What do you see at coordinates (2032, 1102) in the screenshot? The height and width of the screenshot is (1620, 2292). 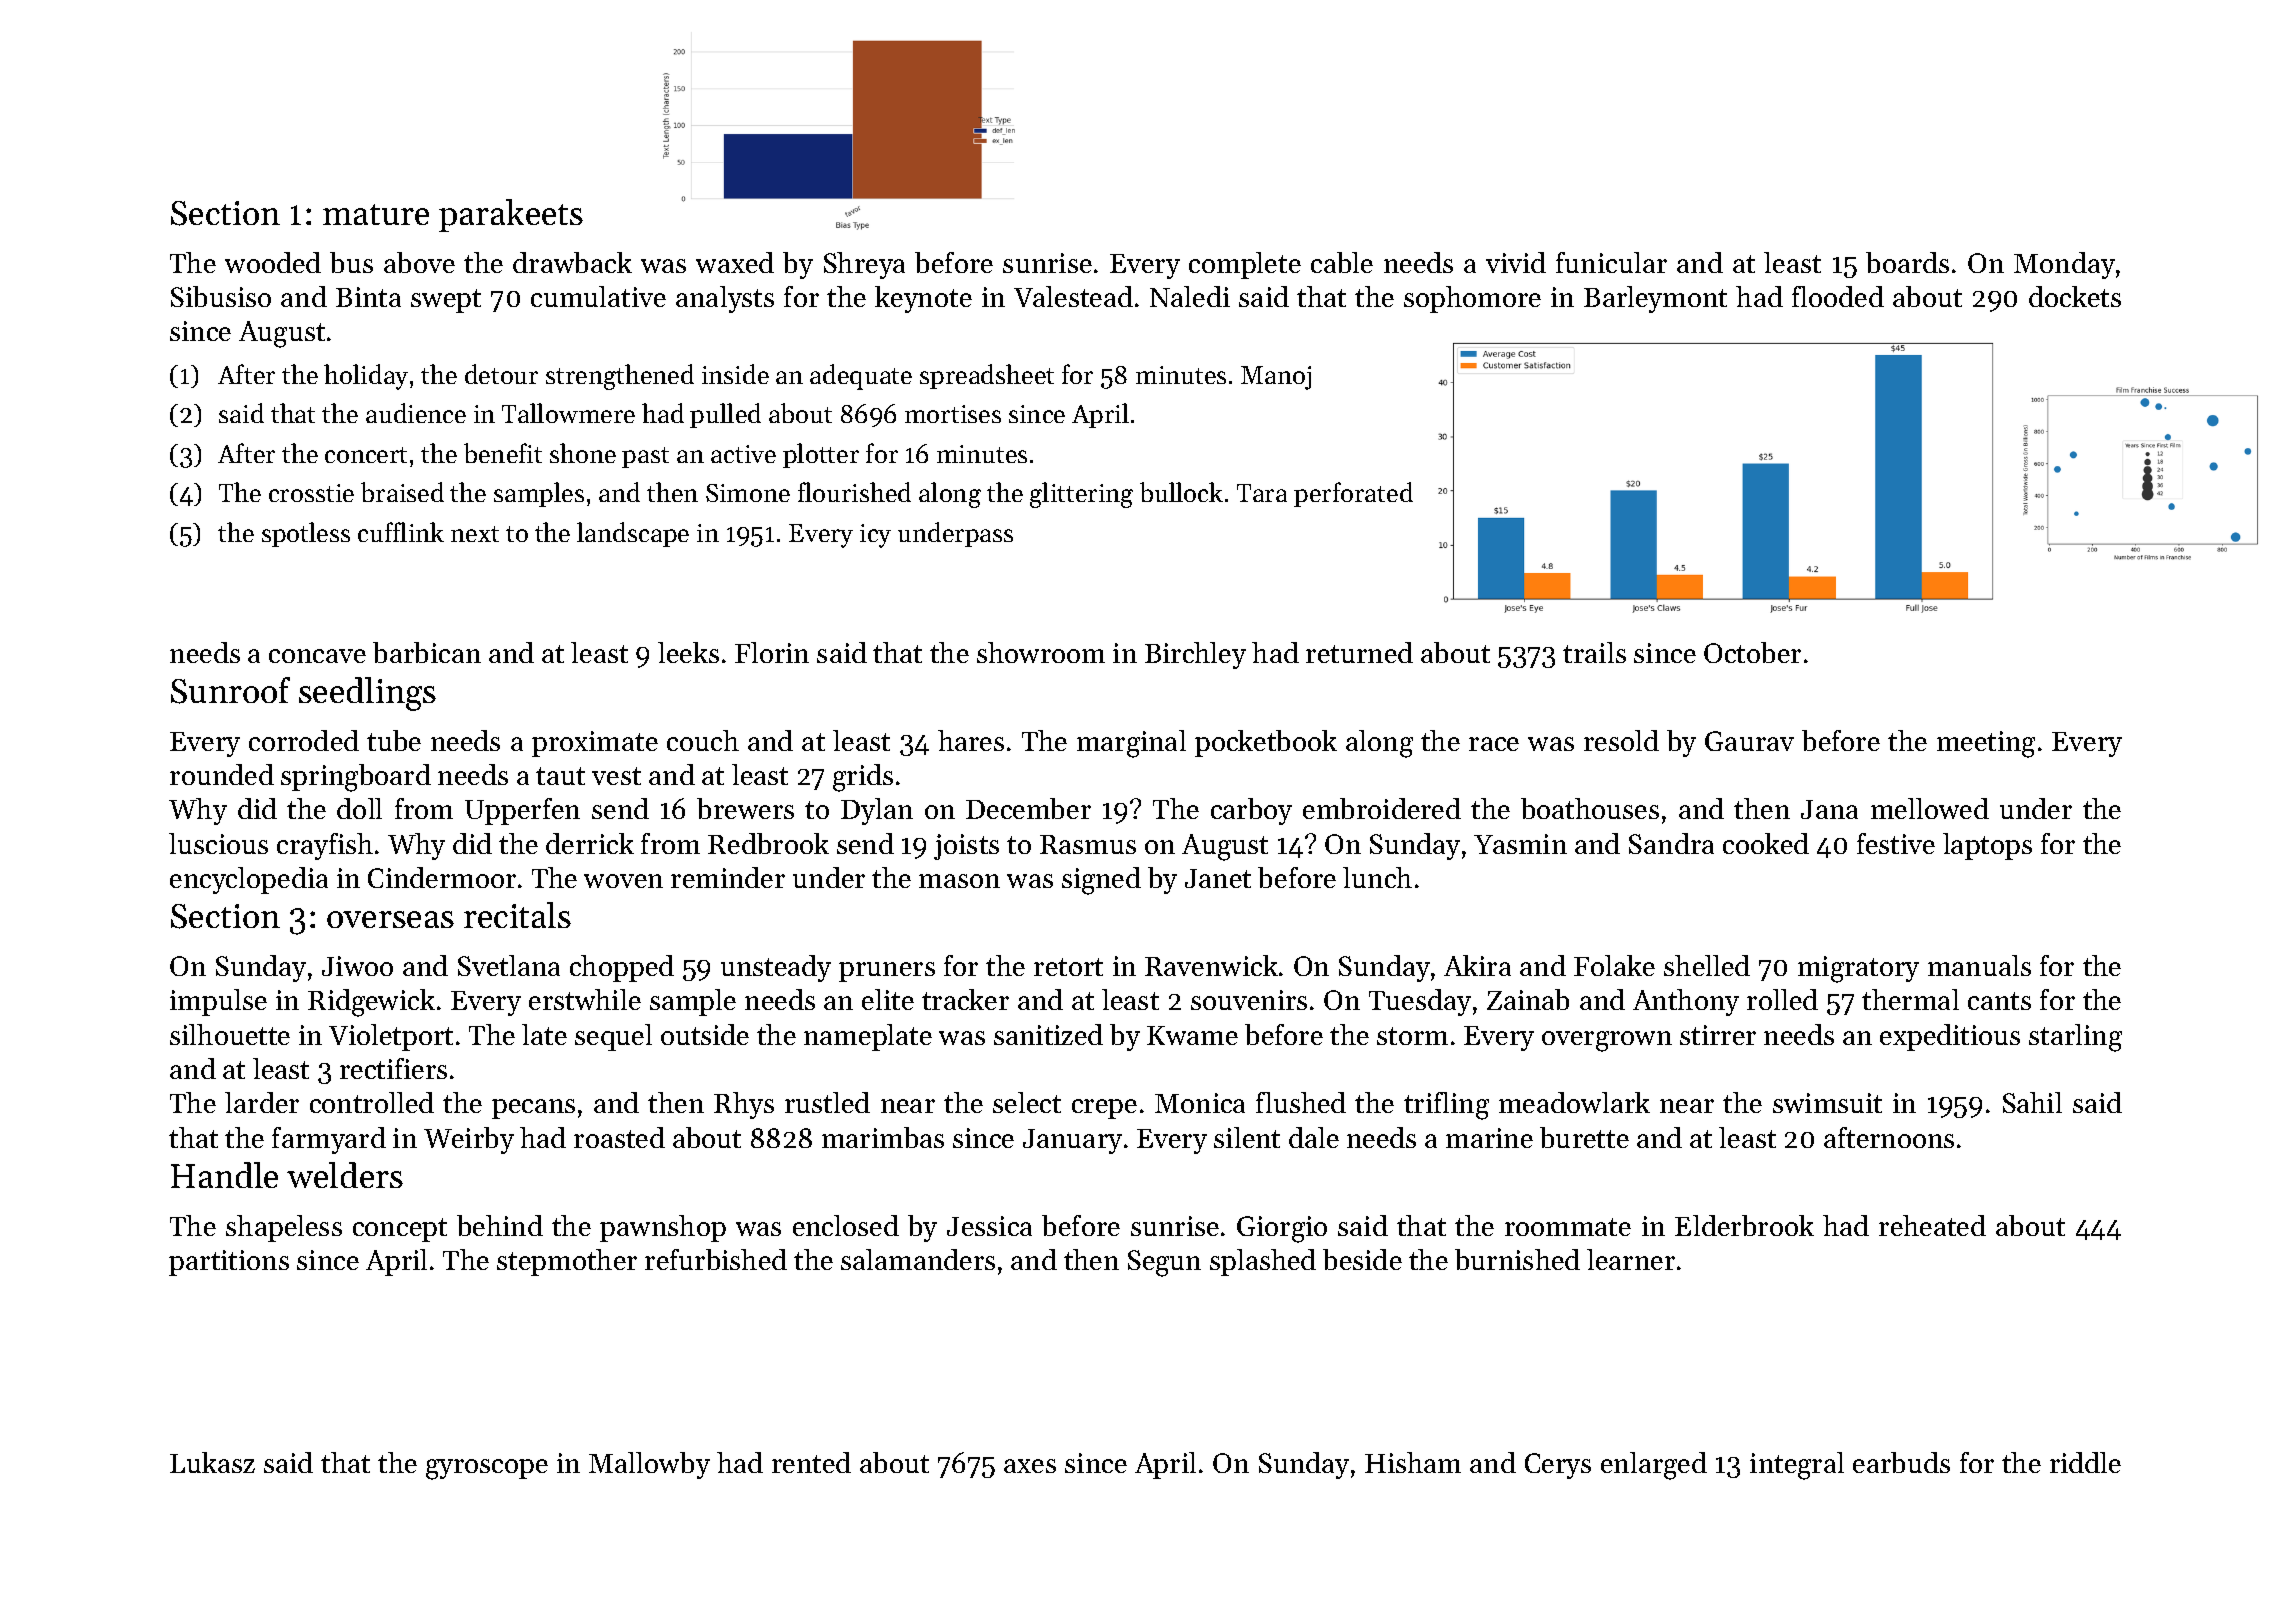 I see `Sahil` at bounding box center [2032, 1102].
